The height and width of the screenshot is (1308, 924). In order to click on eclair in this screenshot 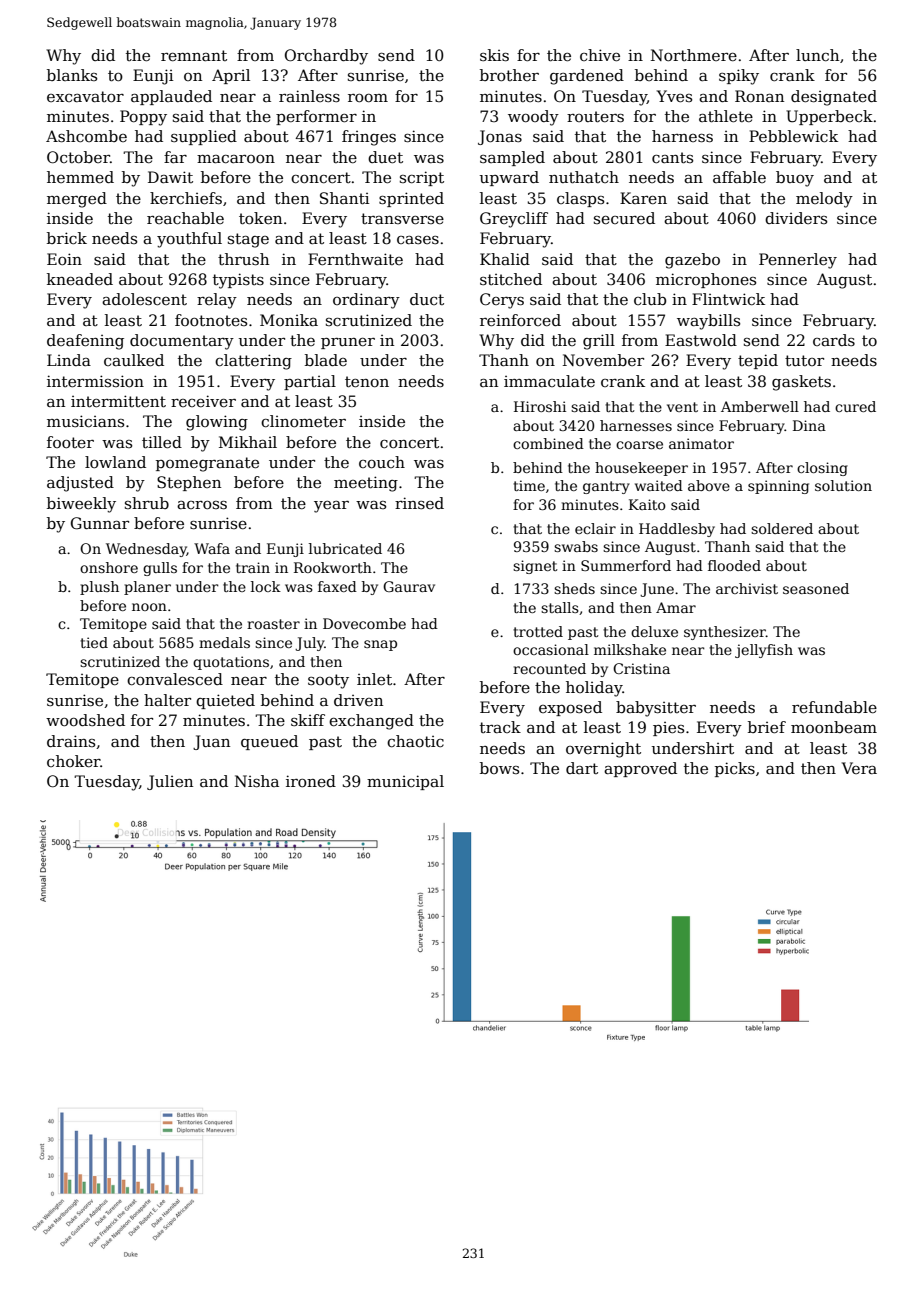, I will do `click(595, 528)`.
